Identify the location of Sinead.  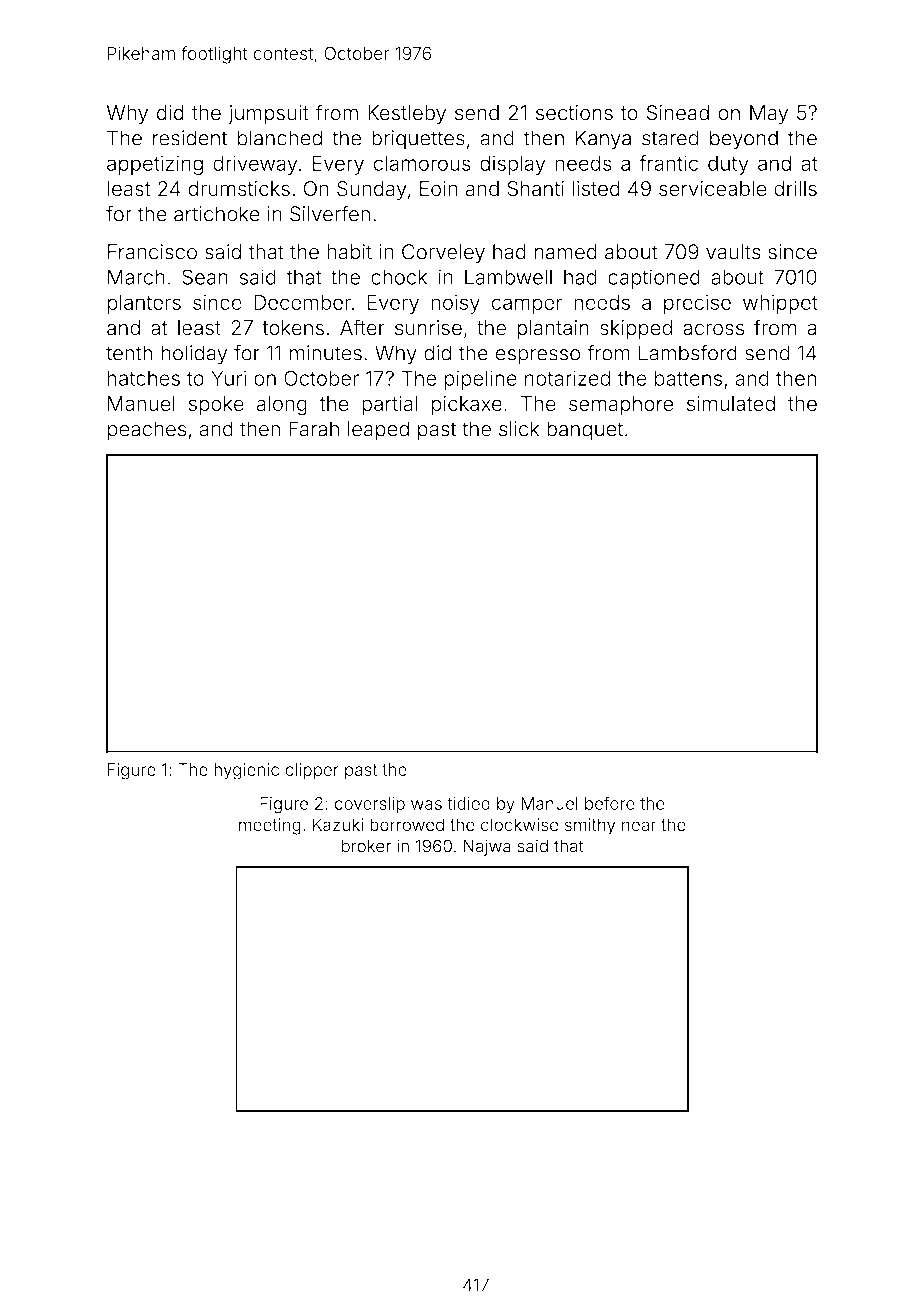
(678, 113).
